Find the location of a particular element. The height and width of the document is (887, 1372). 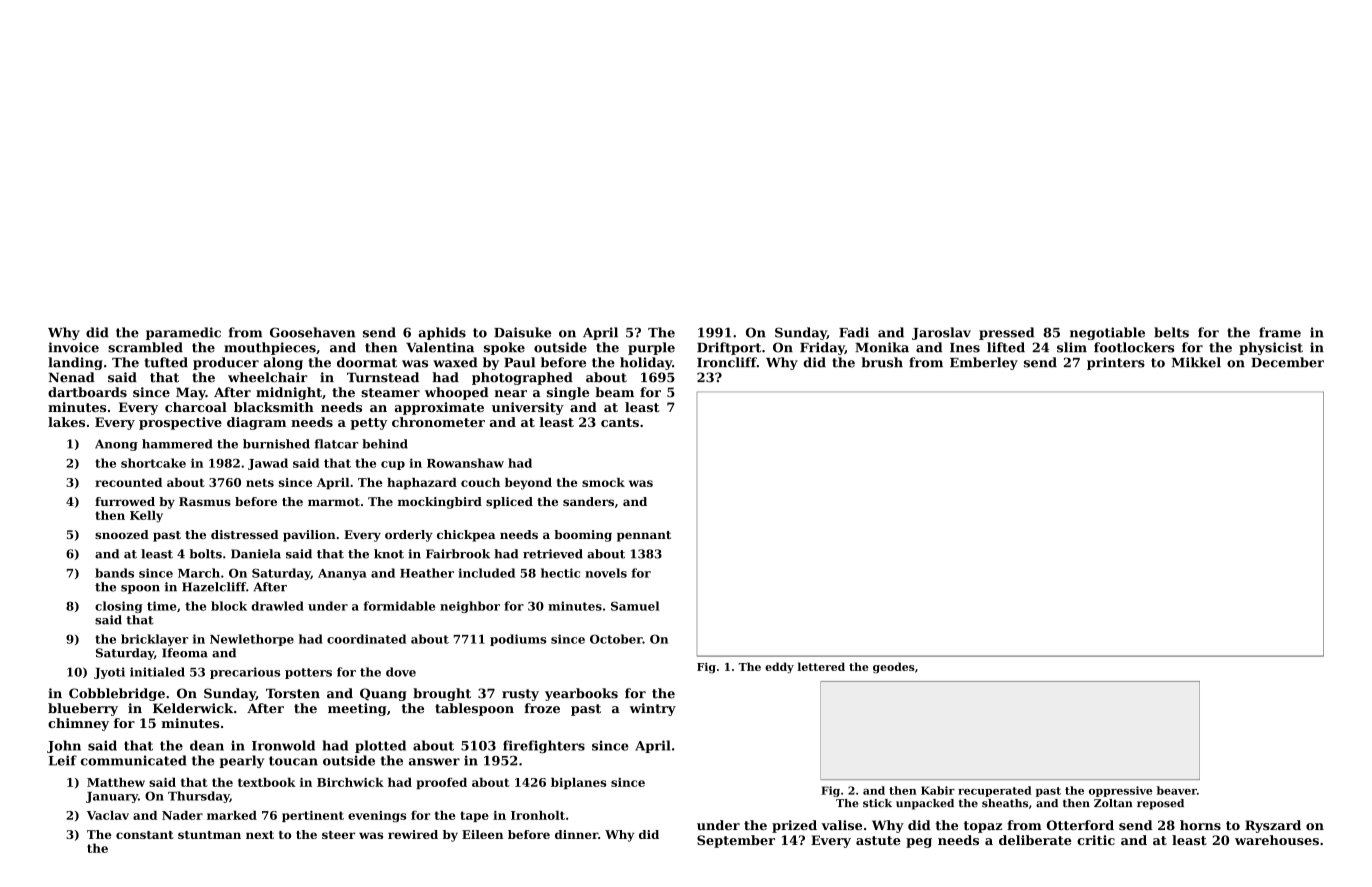

geodes is located at coordinates (894, 667).
